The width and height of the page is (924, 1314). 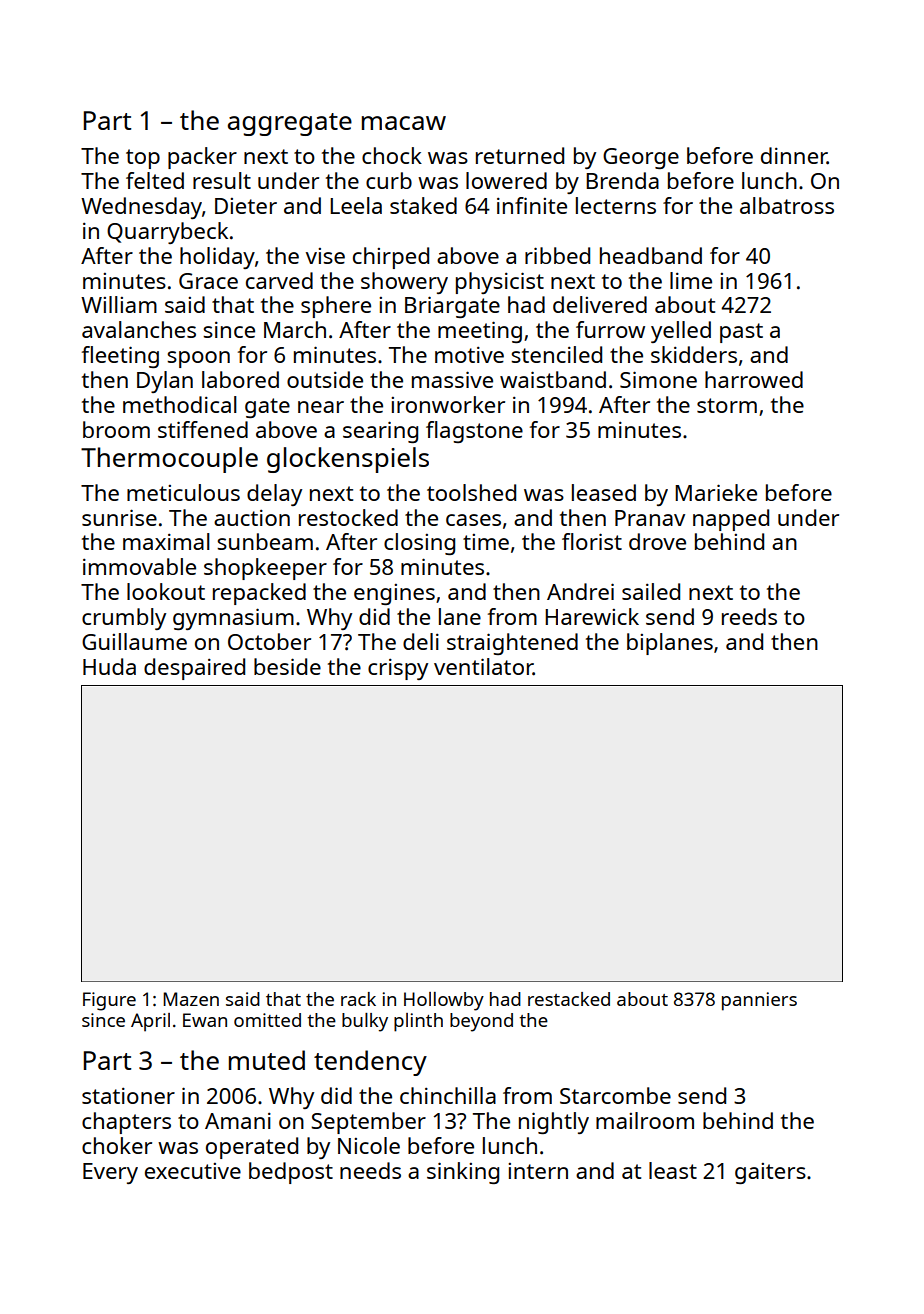 What do you see at coordinates (538, 1171) in the page?
I see `intern` at bounding box center [538, 1171].
